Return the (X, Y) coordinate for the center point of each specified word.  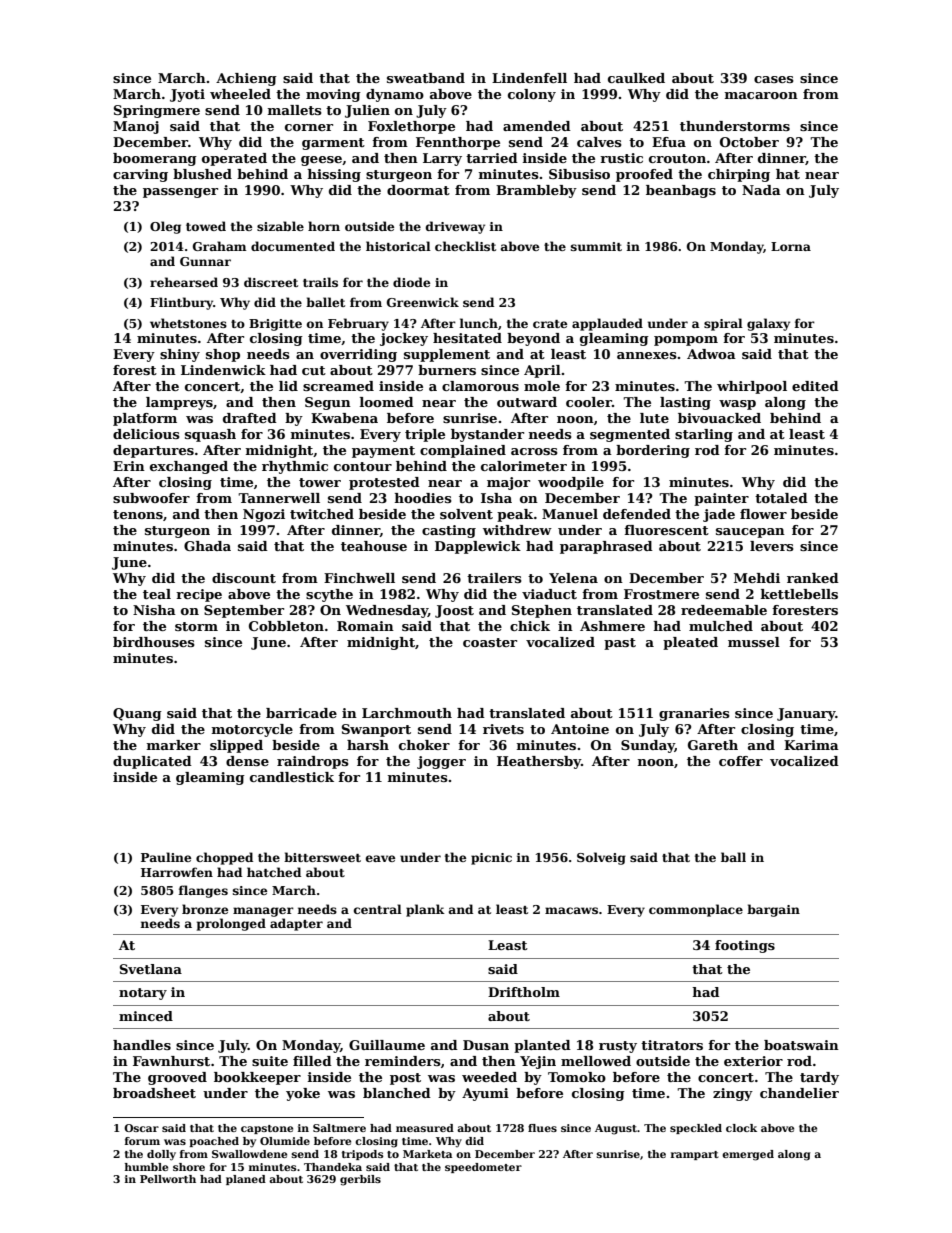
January (806, 714)
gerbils (360, 1180)
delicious (146, 434)
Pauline (166, 857)
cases (774, 79)
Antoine (580, 729)
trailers (494, 578)
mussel (754, 642)
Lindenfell (529, 78)
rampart (695, 1155)
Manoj (136, 127)
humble (146, 1167)
